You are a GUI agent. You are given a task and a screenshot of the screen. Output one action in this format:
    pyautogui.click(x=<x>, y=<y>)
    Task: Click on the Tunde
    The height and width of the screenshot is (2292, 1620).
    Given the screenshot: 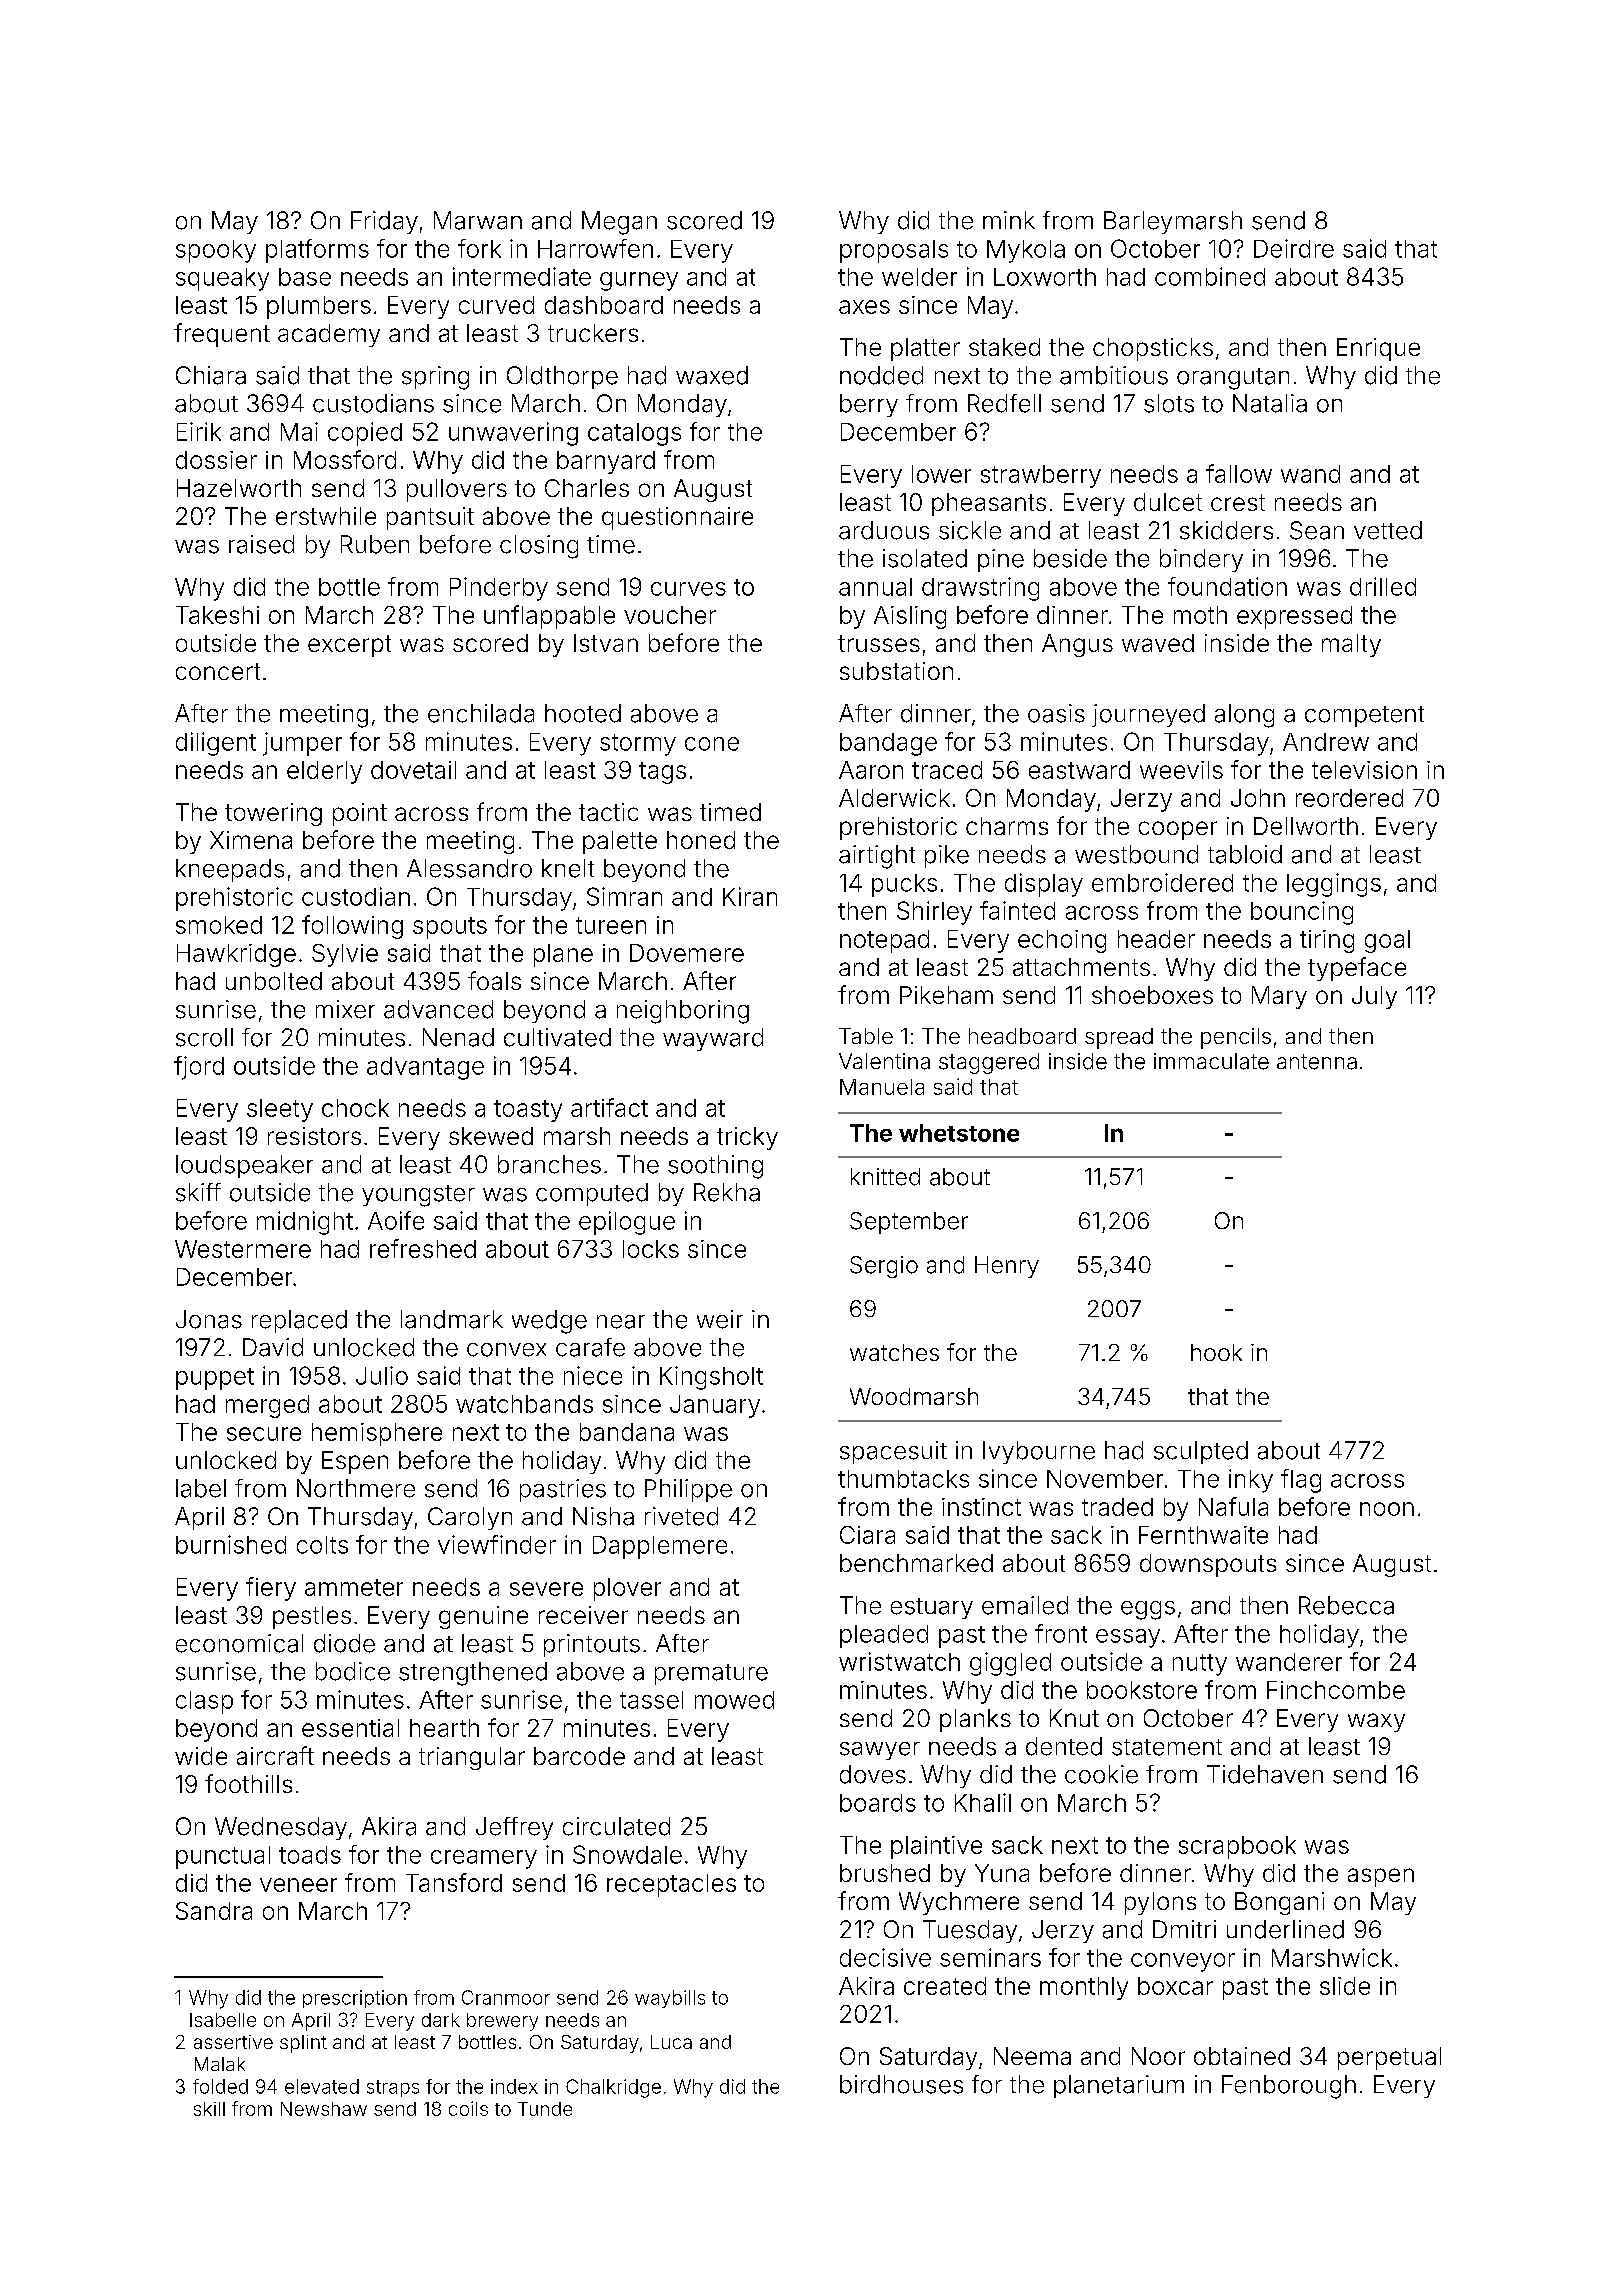 What is the action you would take?
    pyautogui.click(x=545, y=2109)
